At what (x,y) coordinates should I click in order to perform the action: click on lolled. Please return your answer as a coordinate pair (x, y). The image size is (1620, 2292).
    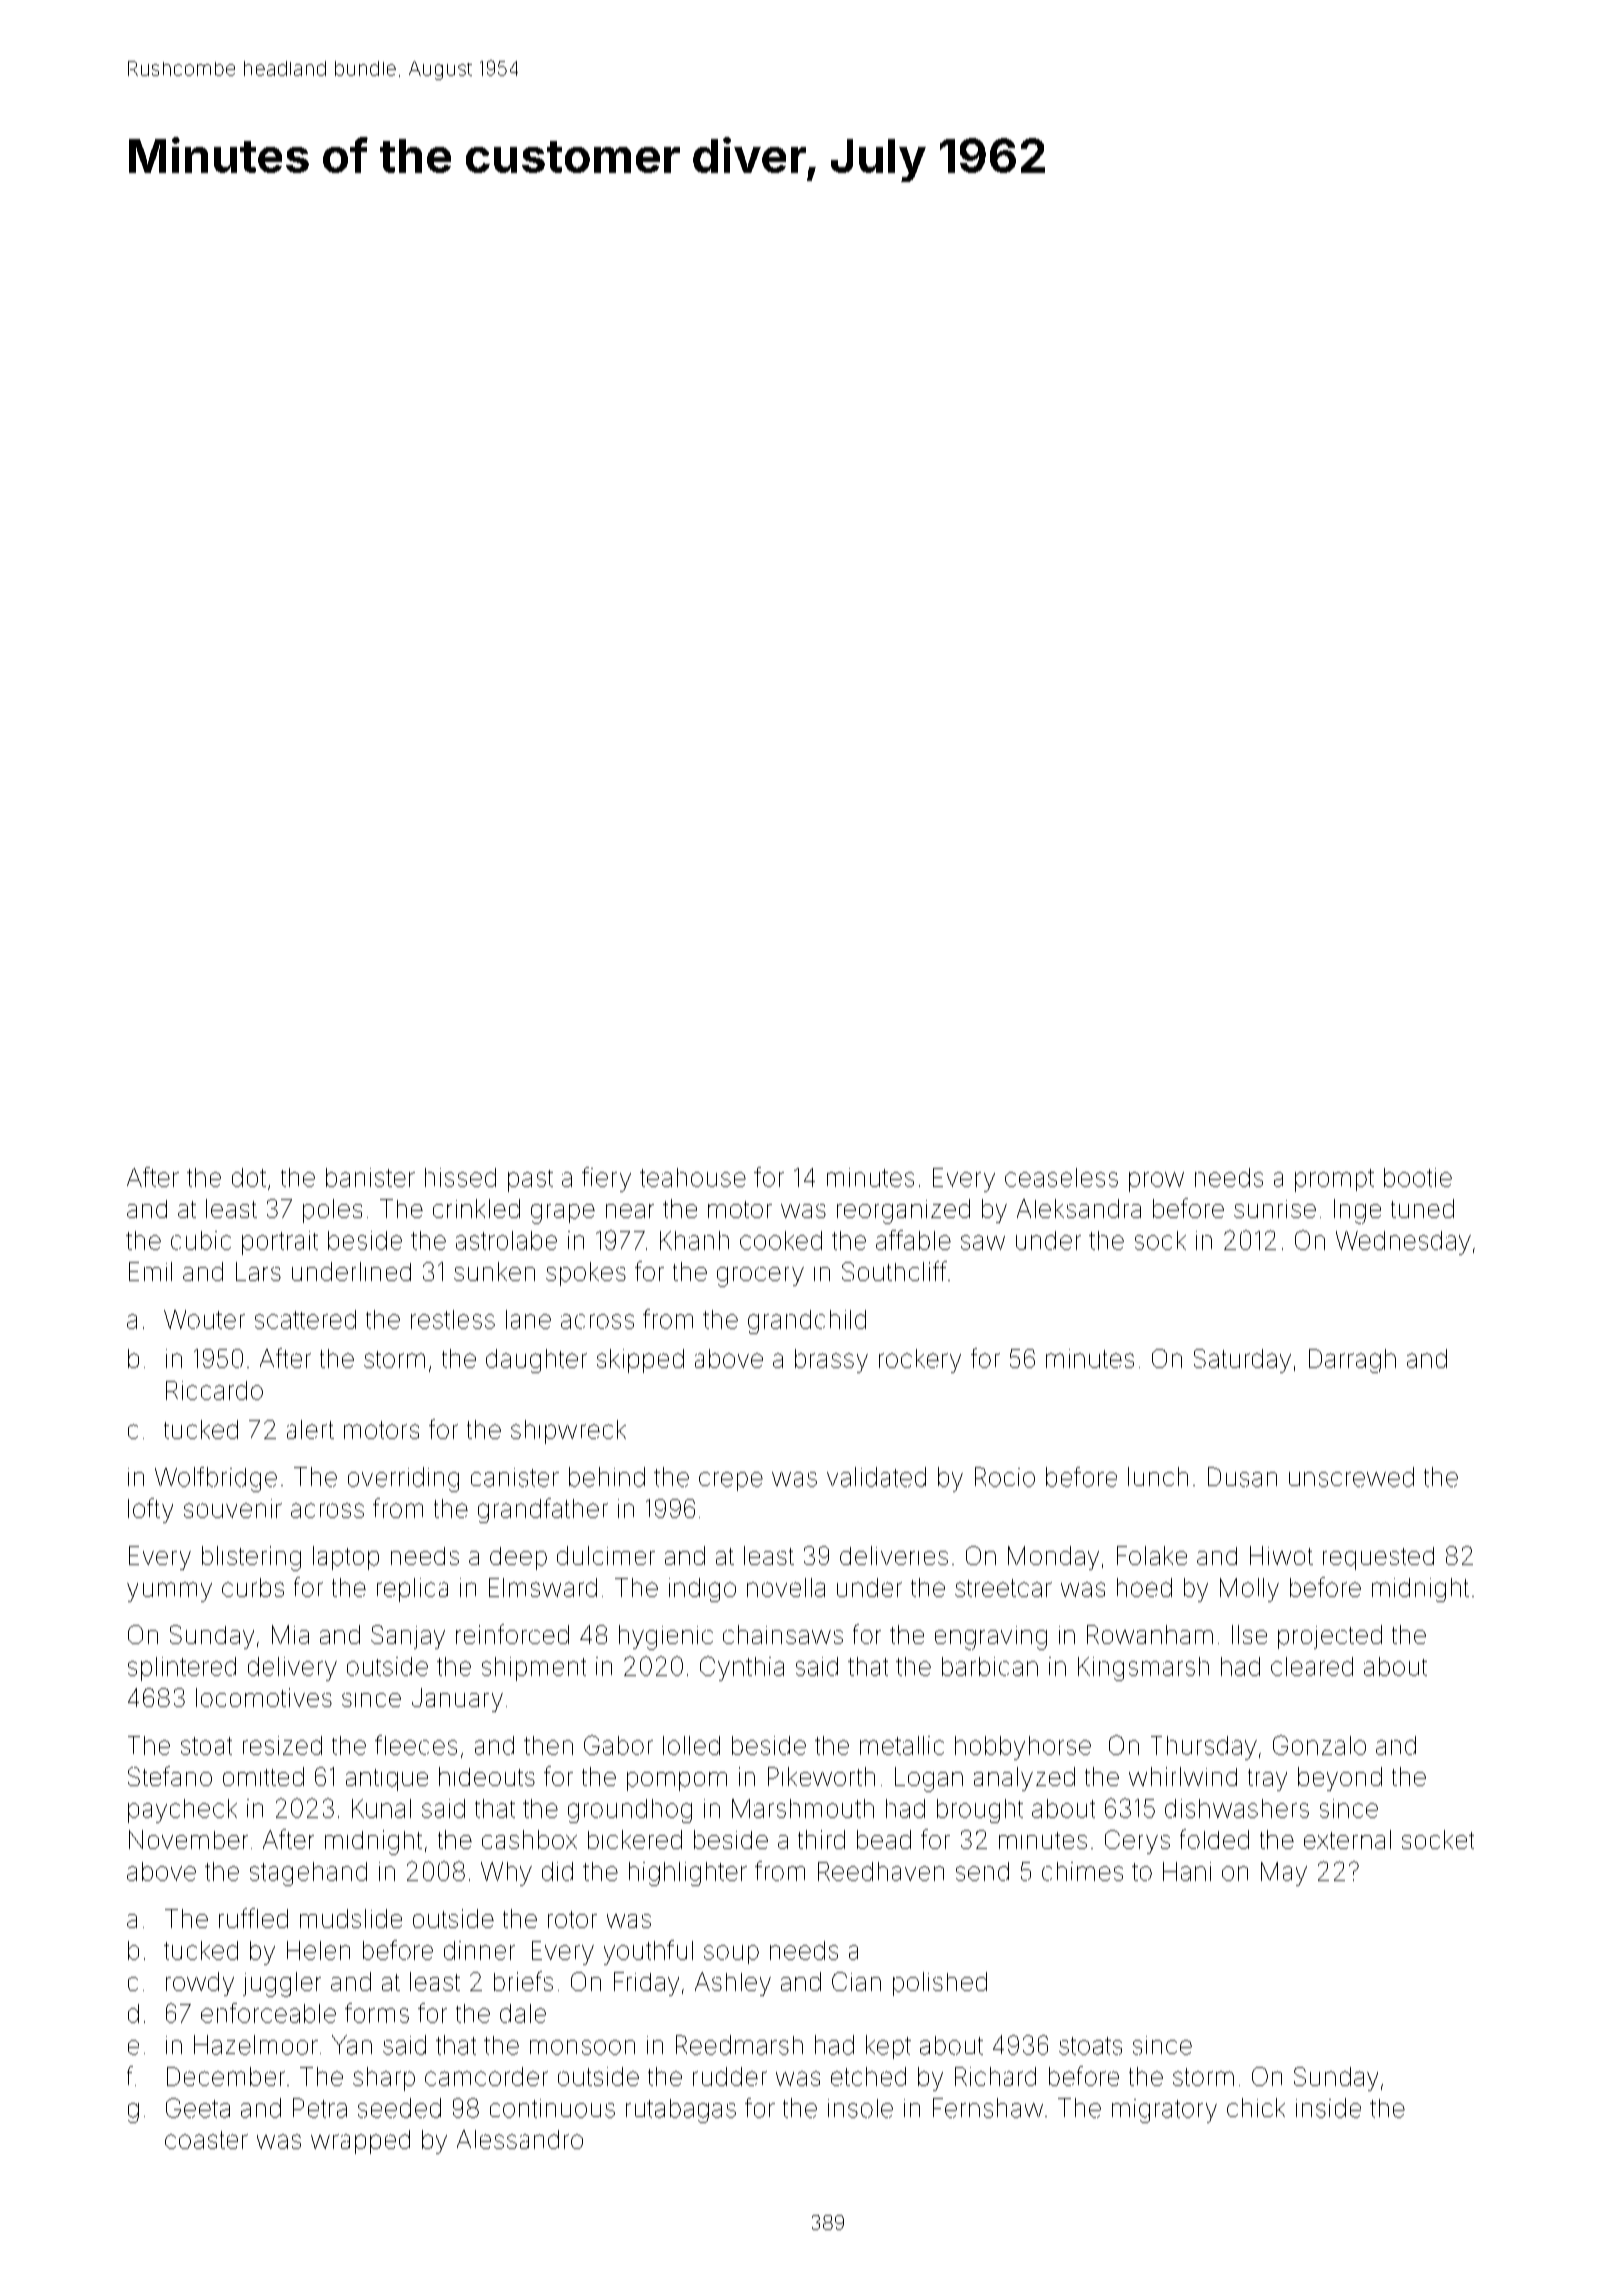
    Looking at the image, I should click on (691, 1745).
